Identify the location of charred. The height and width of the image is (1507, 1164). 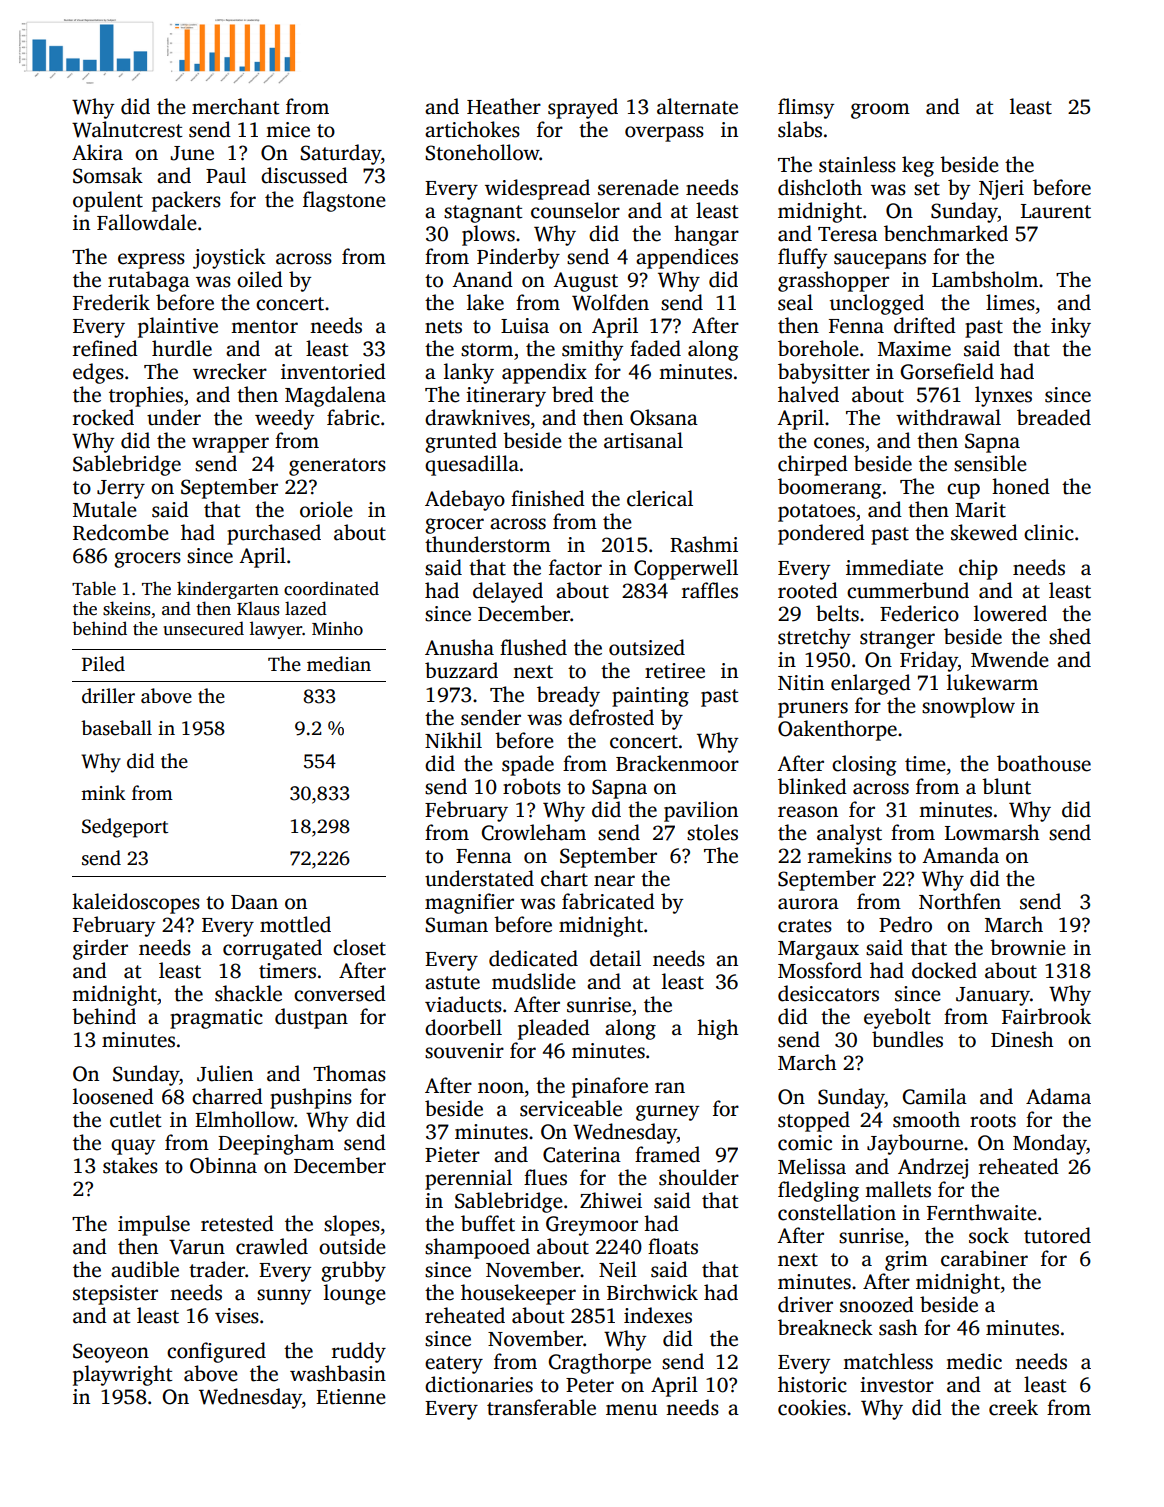
(227, 1096).
